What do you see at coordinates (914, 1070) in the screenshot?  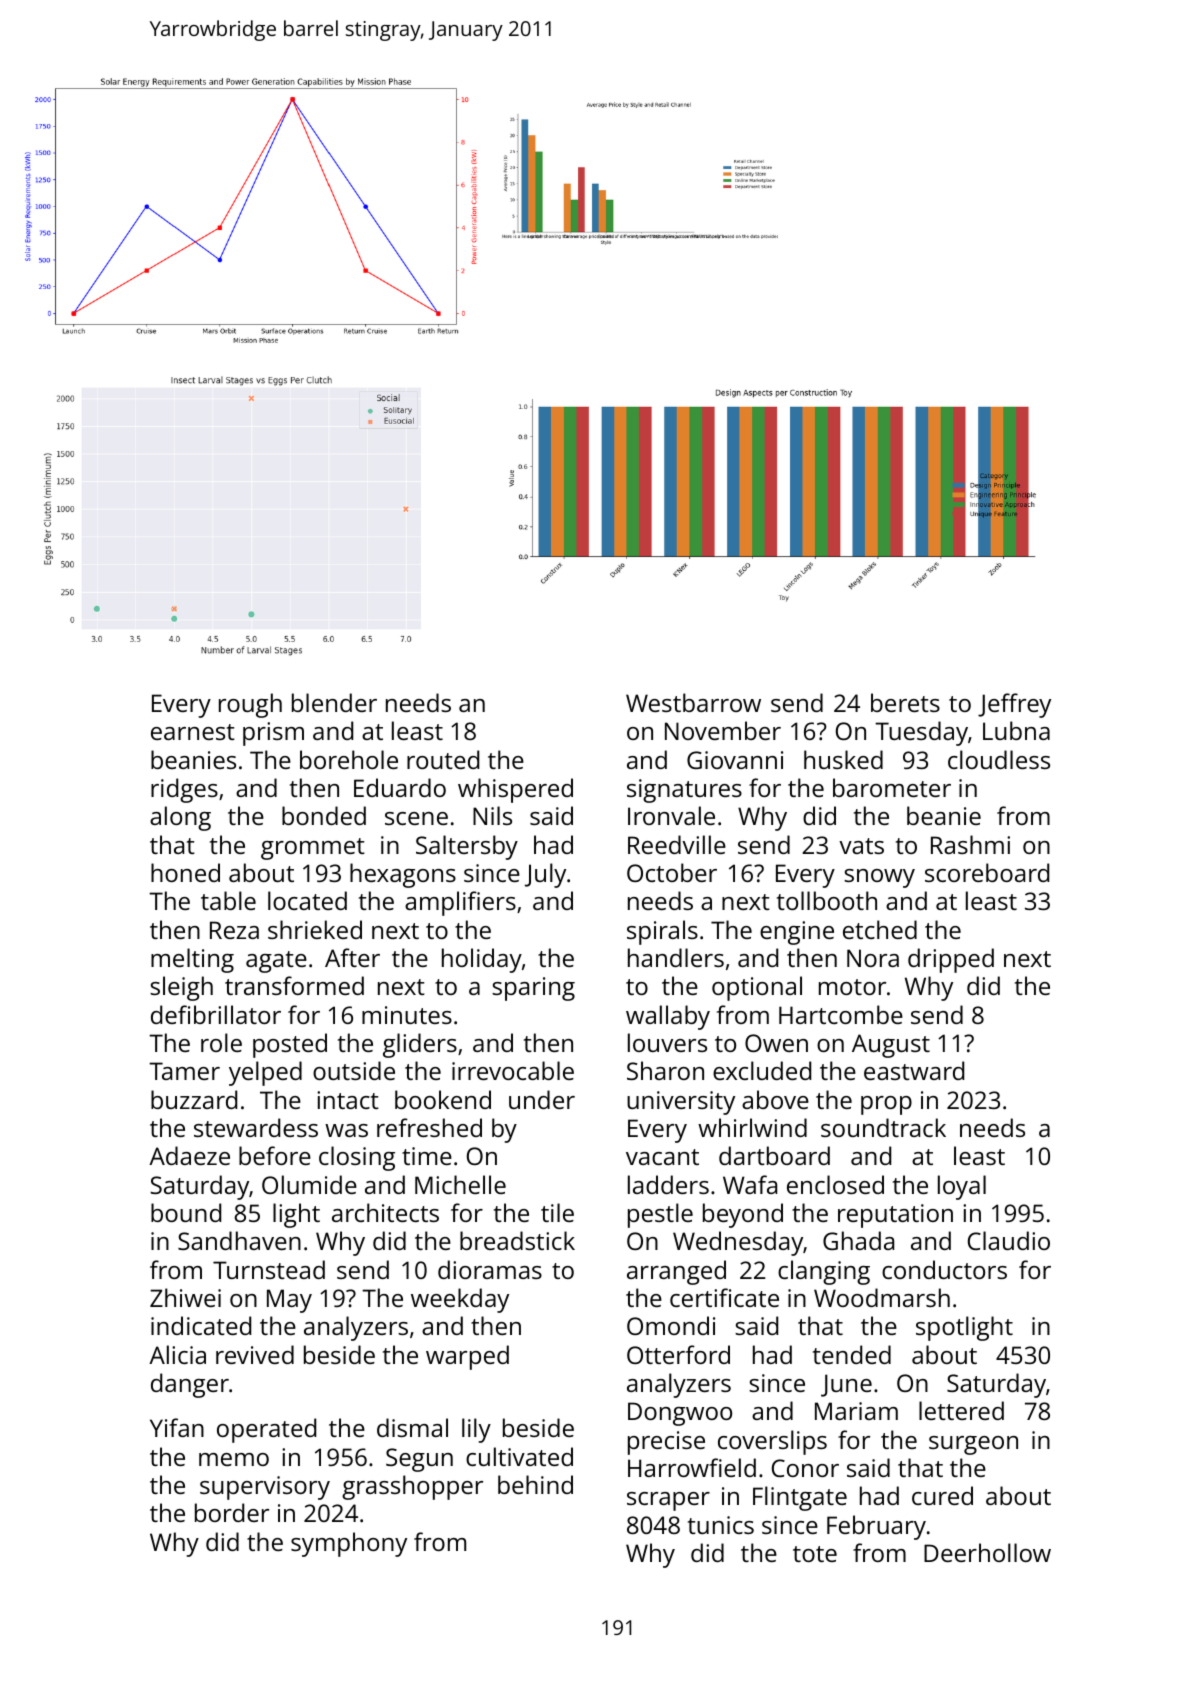 I see `eastward` at bounding box center [914, 1070].
